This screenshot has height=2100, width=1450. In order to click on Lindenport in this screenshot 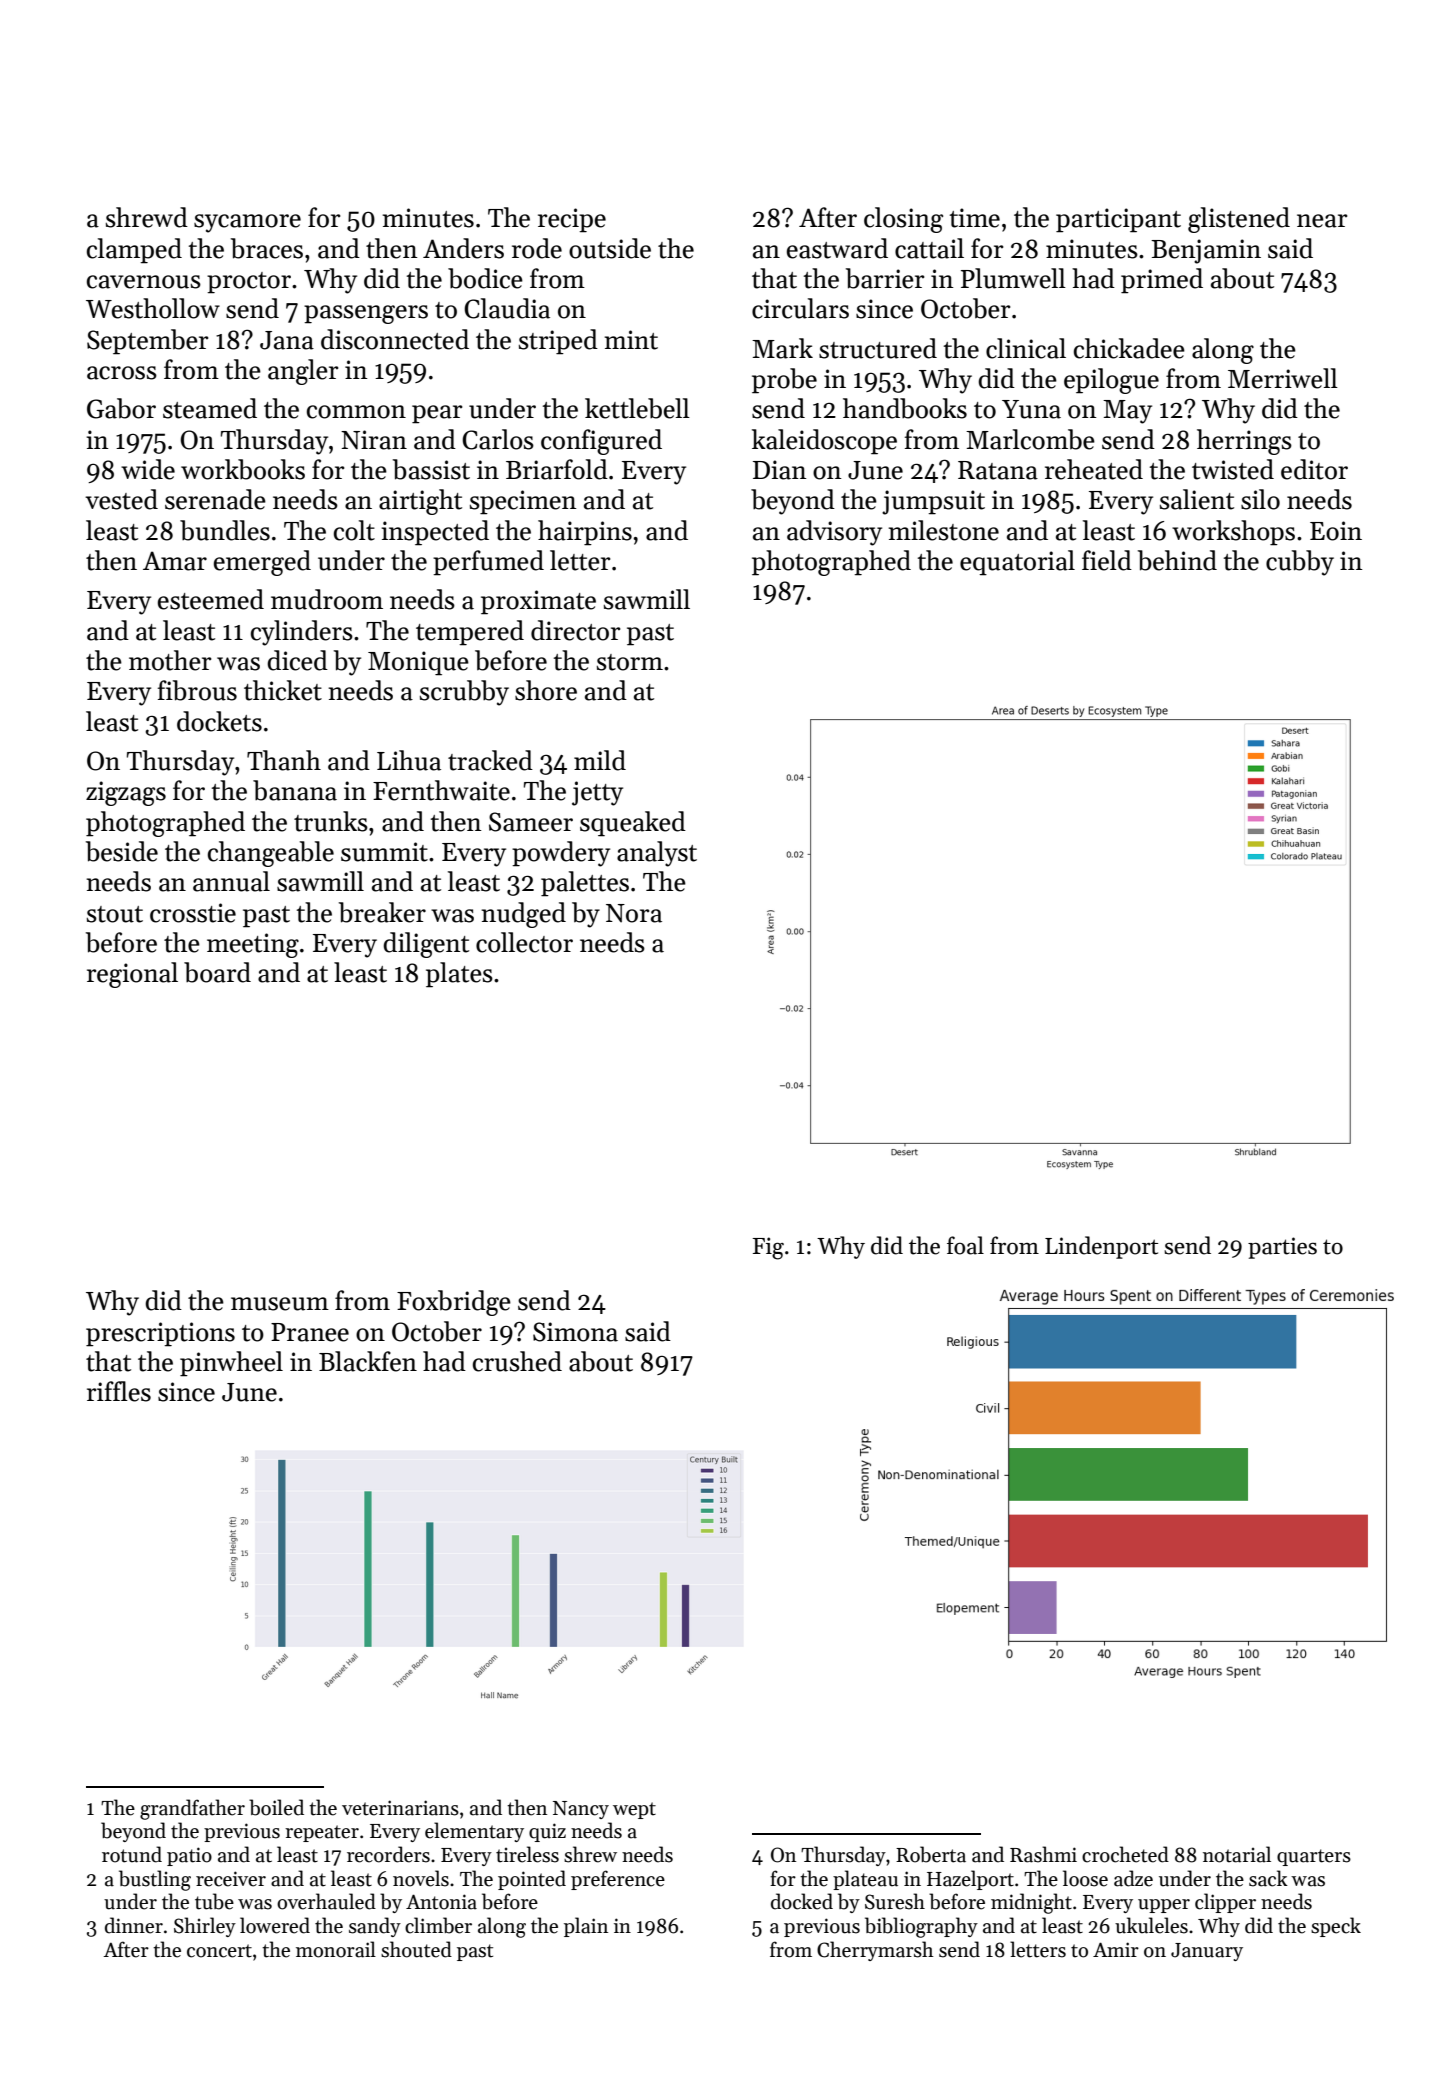, I will do `click(1101, 1247)`.
